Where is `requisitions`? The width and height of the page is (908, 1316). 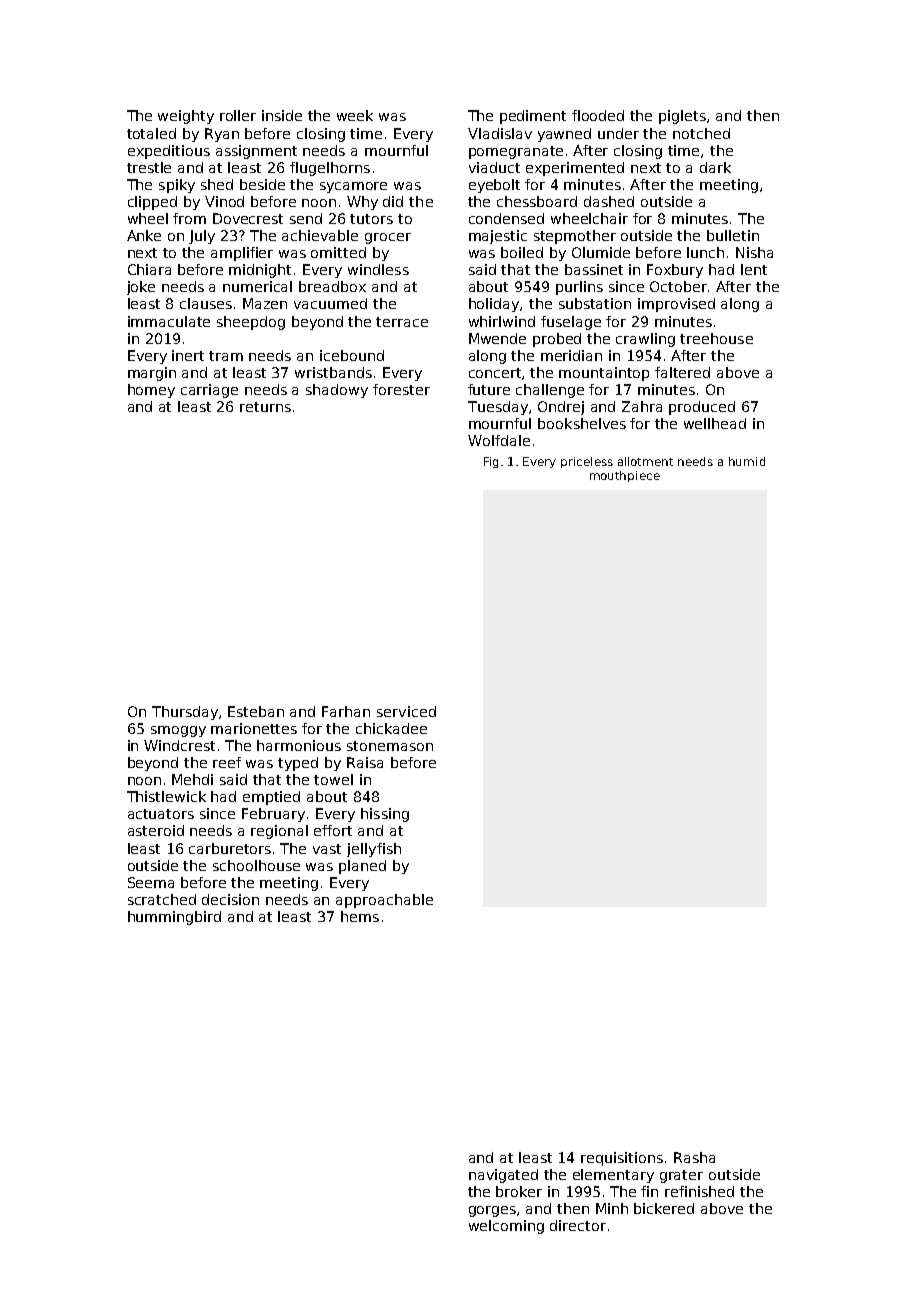
requisitions is located at coordinates (622, 1159).
